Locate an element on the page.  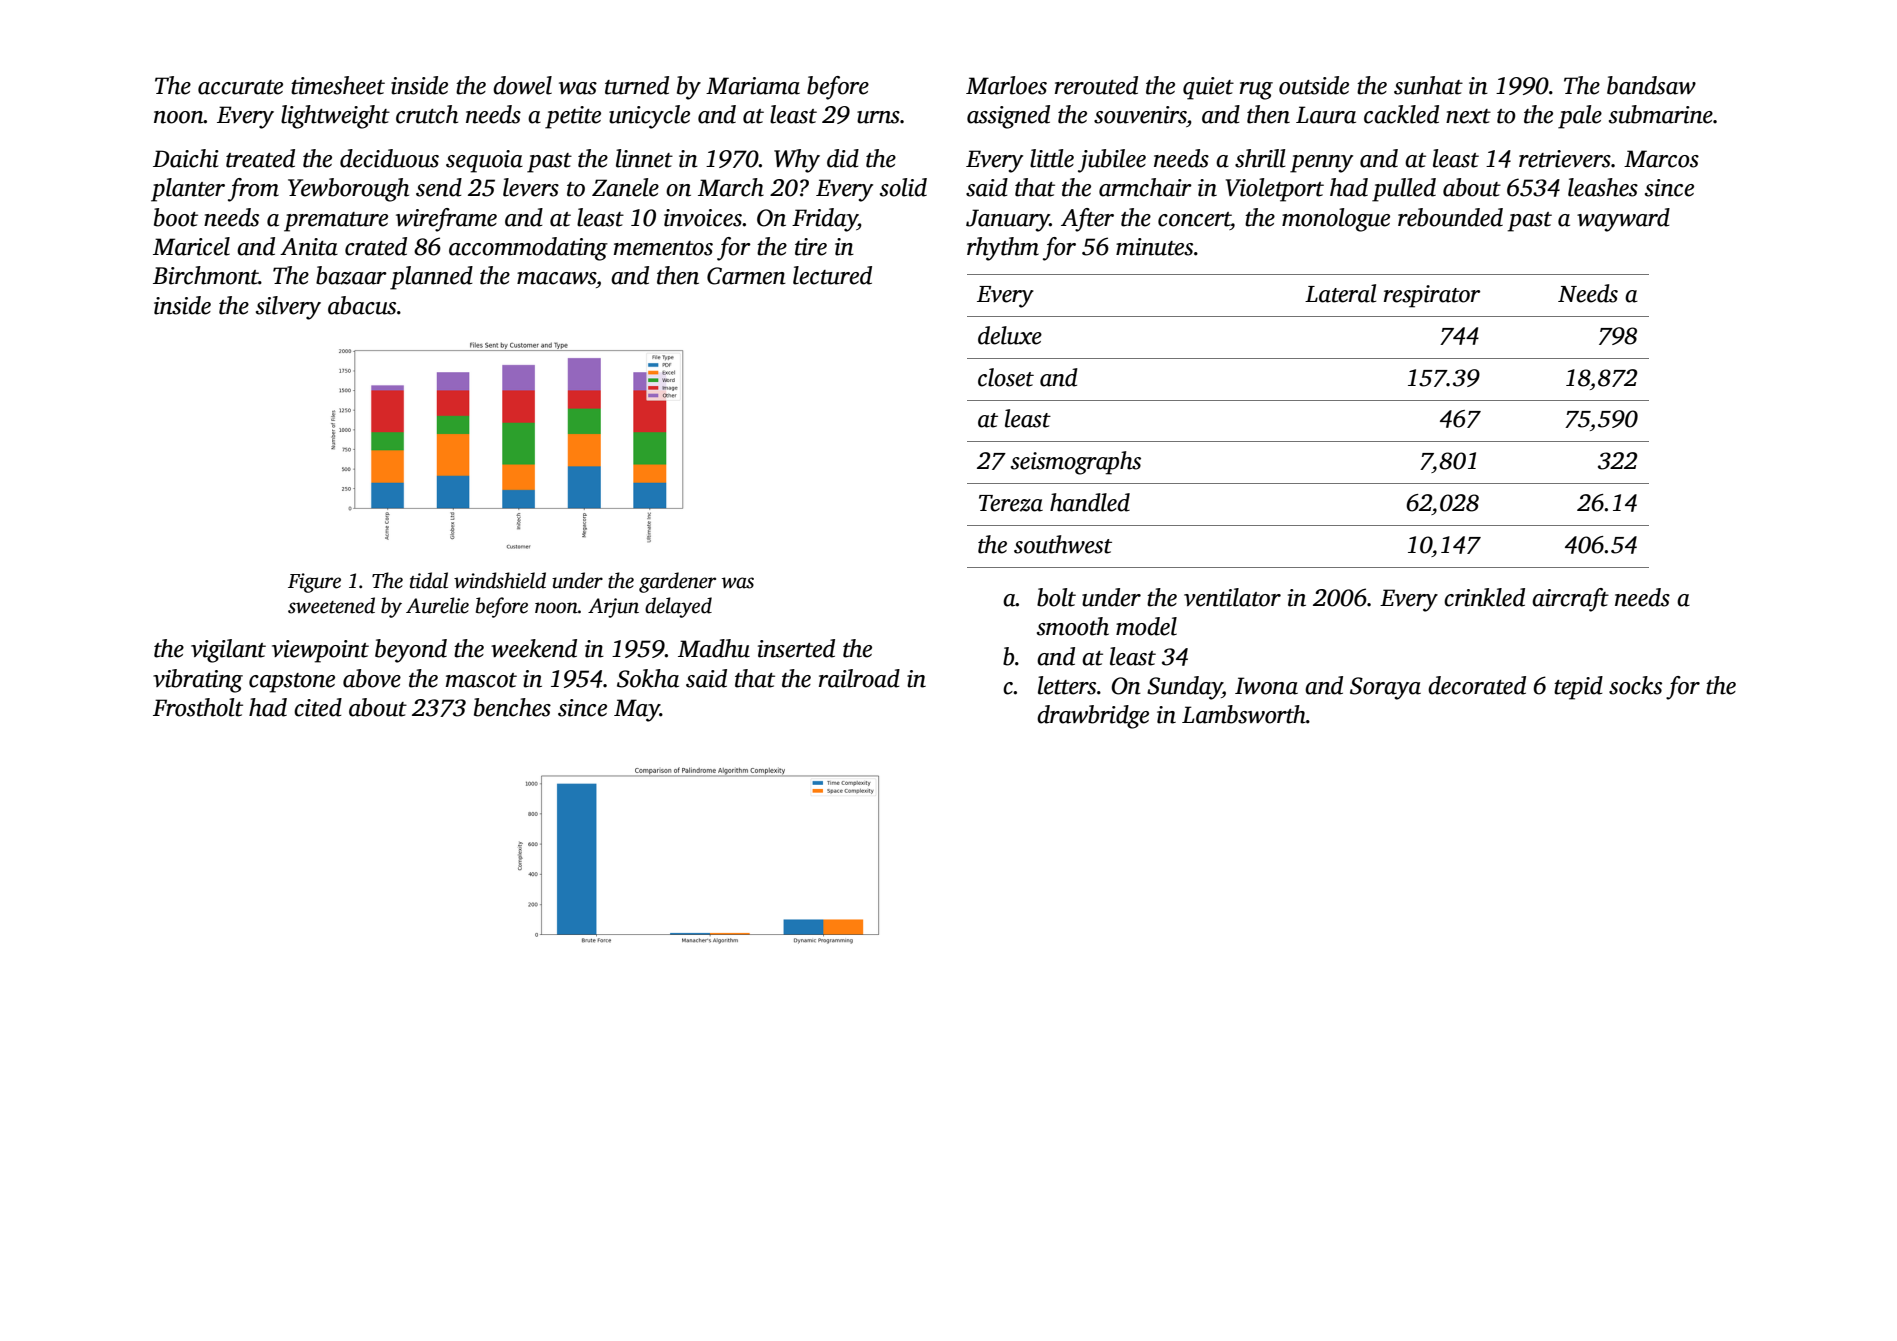
inserted is located at coordinates (796, 648).
